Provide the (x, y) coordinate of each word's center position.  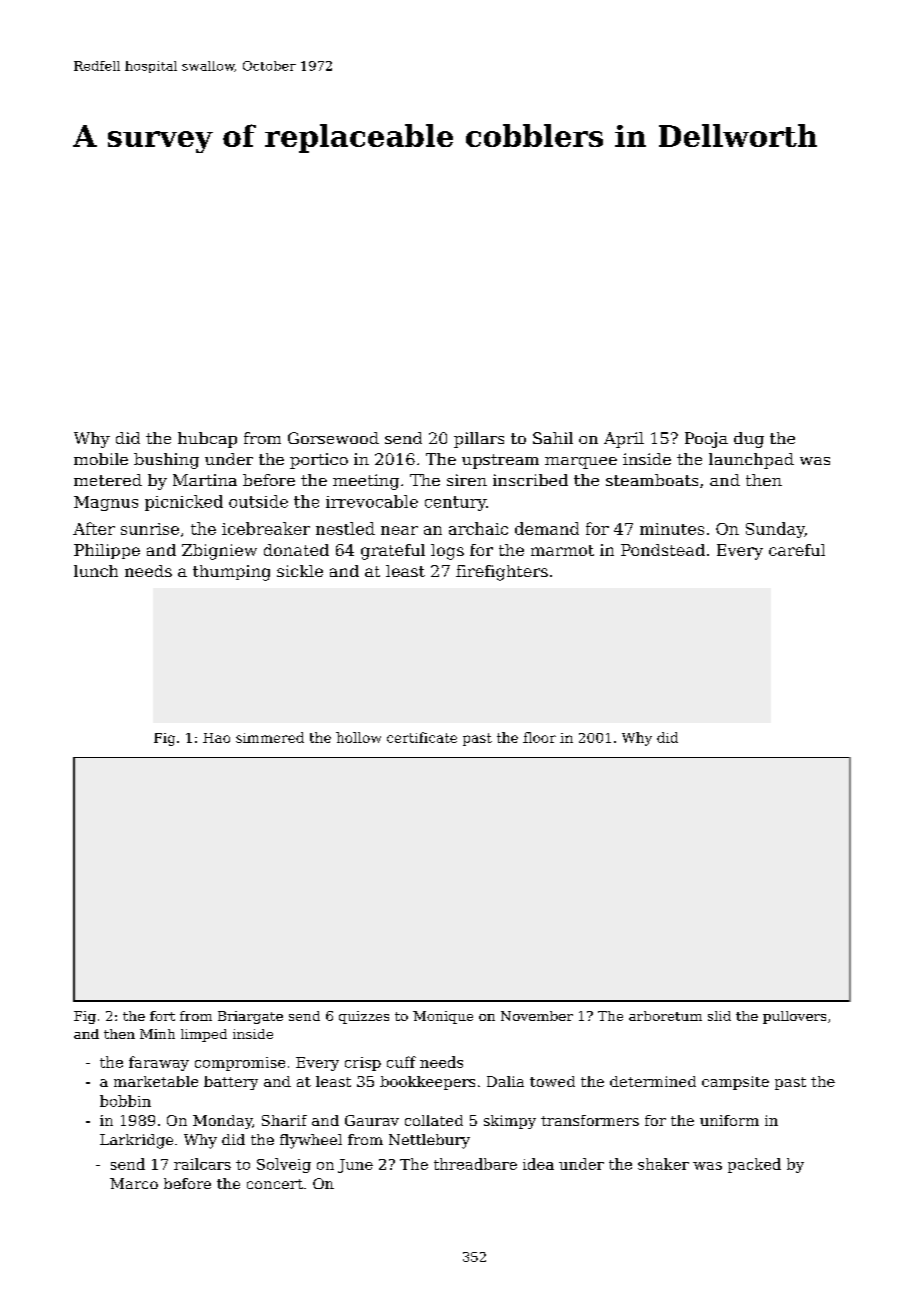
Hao (216, 738)
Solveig (284, 1165)
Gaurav (372, 1120)
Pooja (706, 440)
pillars (479, 440)
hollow (358, 737)
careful (797, 550)
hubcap (207, 440)
